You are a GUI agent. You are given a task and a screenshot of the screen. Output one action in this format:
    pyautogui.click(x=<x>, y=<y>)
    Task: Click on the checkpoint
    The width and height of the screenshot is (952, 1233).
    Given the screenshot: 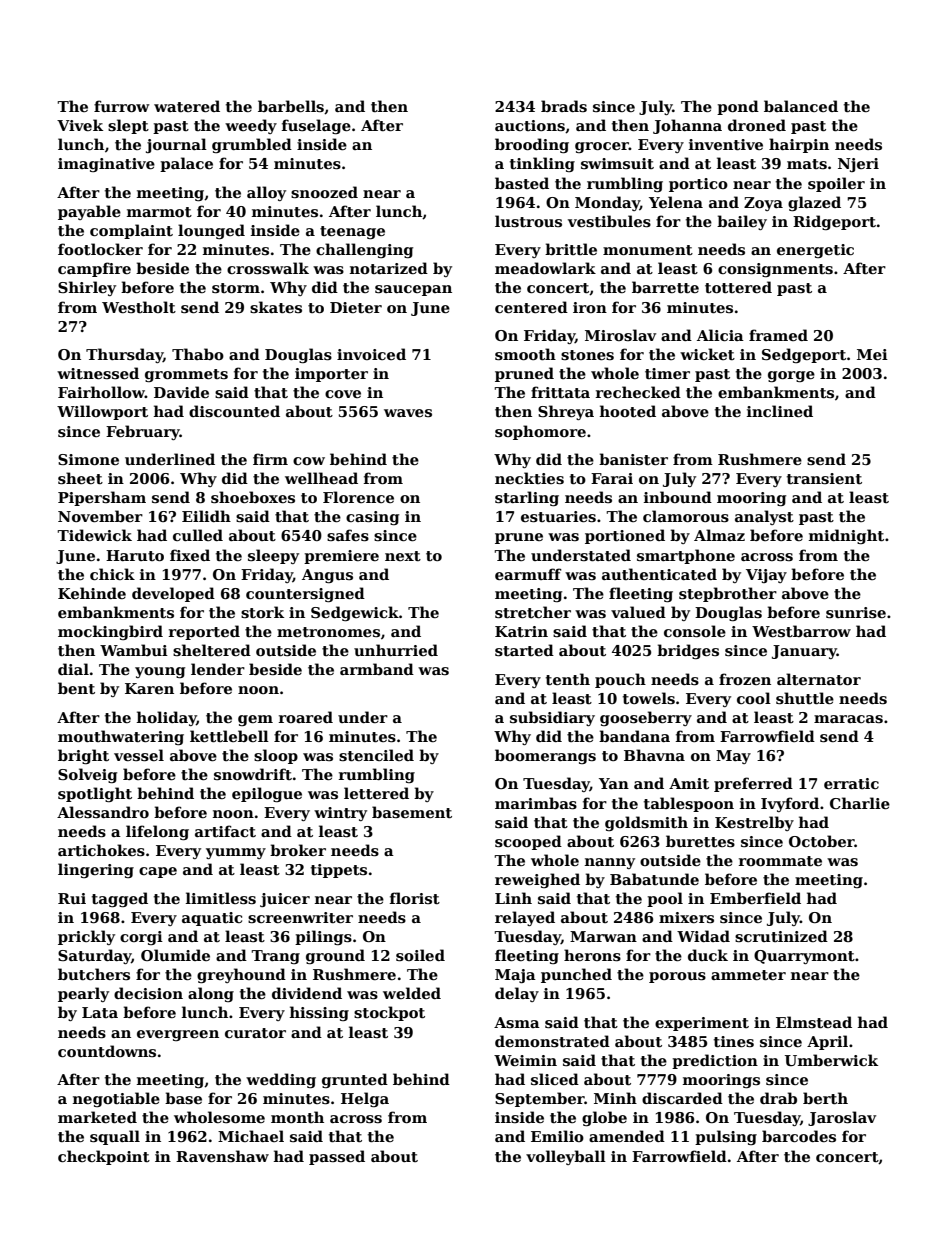 What is the action you would take?
    pyautogui.click(x=104, y=1157)
